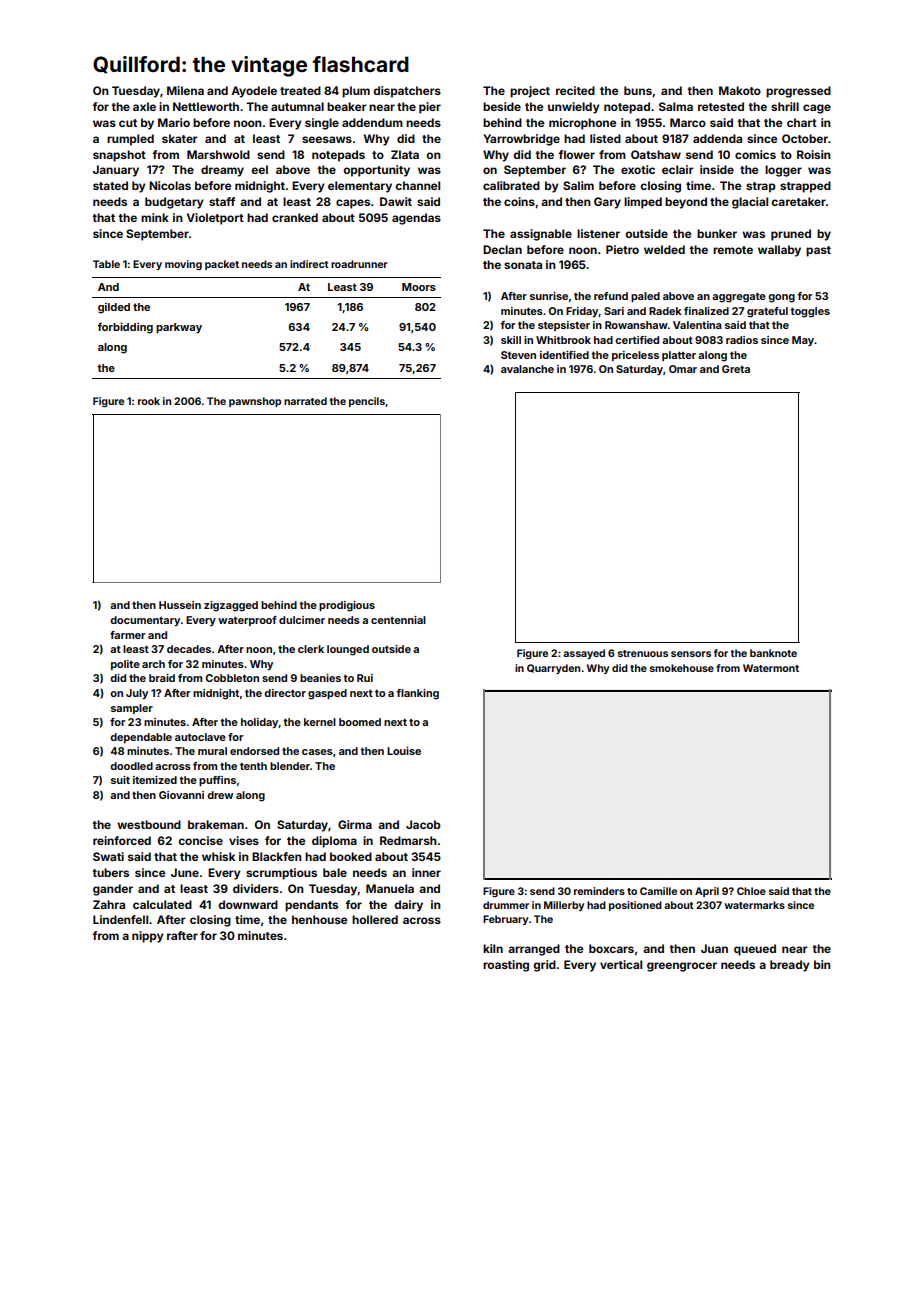  What do you see at coordinates (185, 90) in the screenshot?
I see `Milena` at bounding box center [185, 90].
